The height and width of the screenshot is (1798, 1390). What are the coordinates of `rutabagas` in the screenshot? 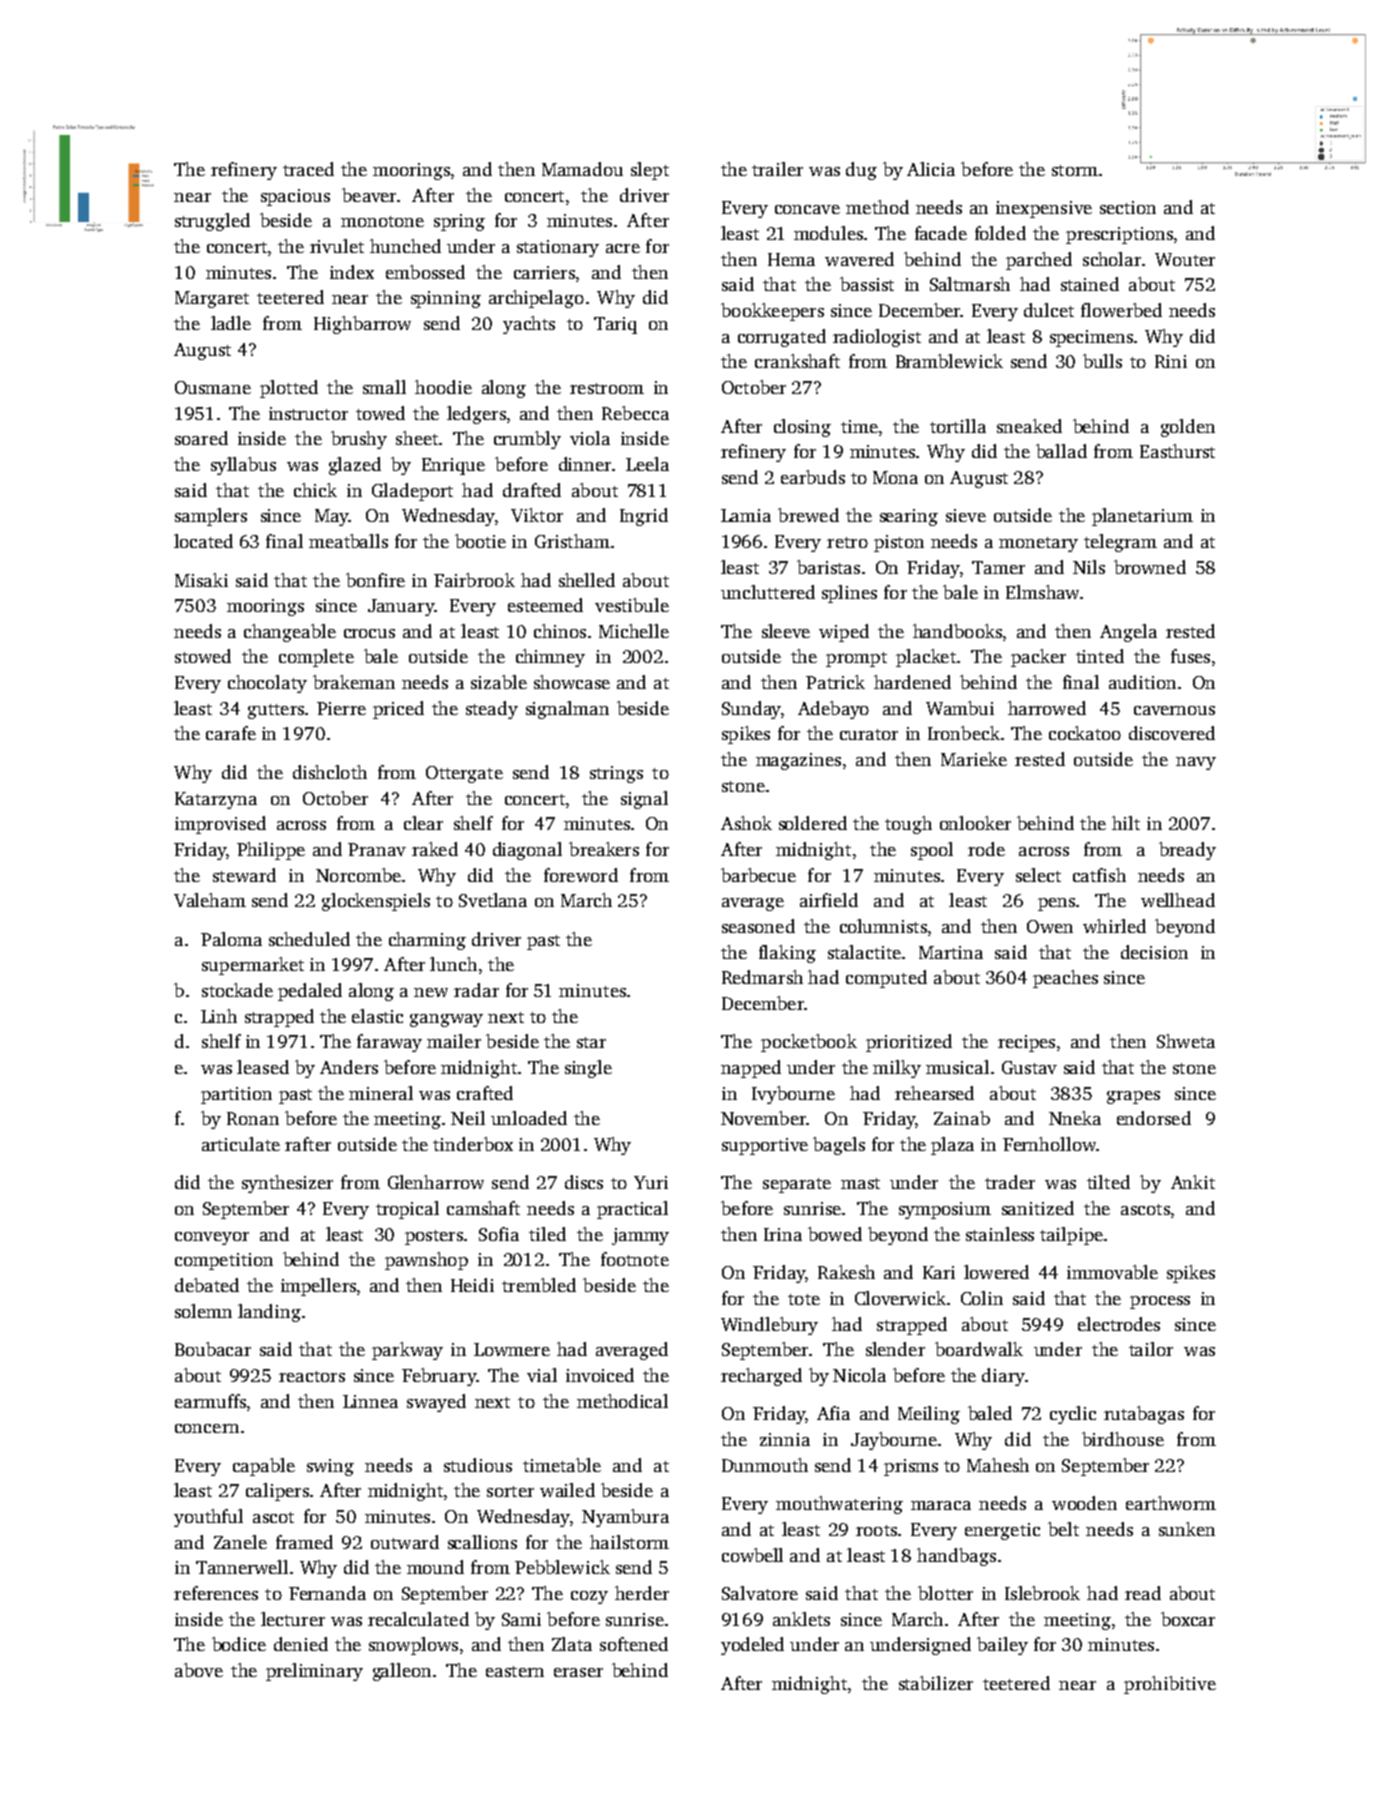 It's located at (1144, 1415).
